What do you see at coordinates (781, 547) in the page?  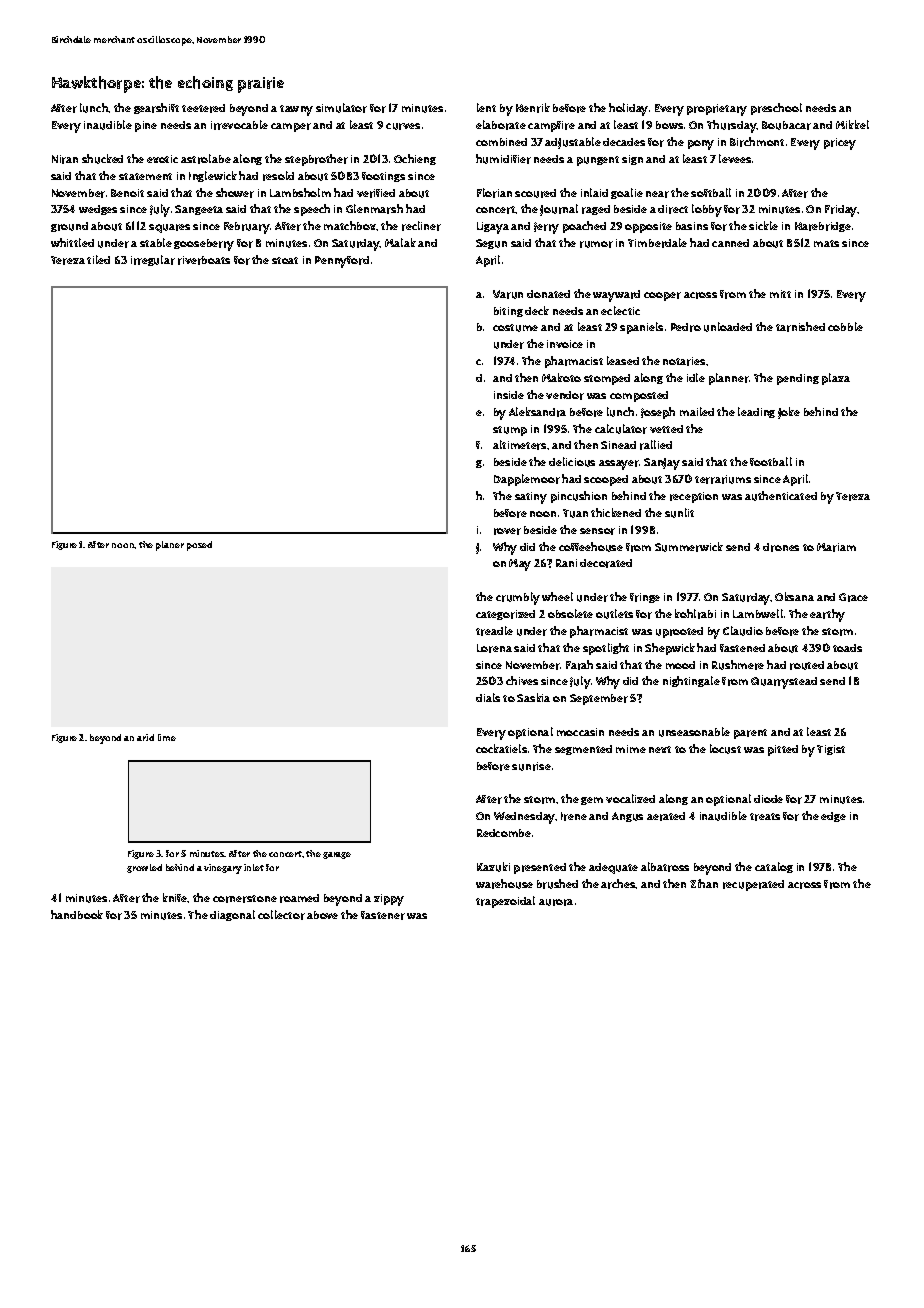 I see `drones` at bounding box center [781, 547].
